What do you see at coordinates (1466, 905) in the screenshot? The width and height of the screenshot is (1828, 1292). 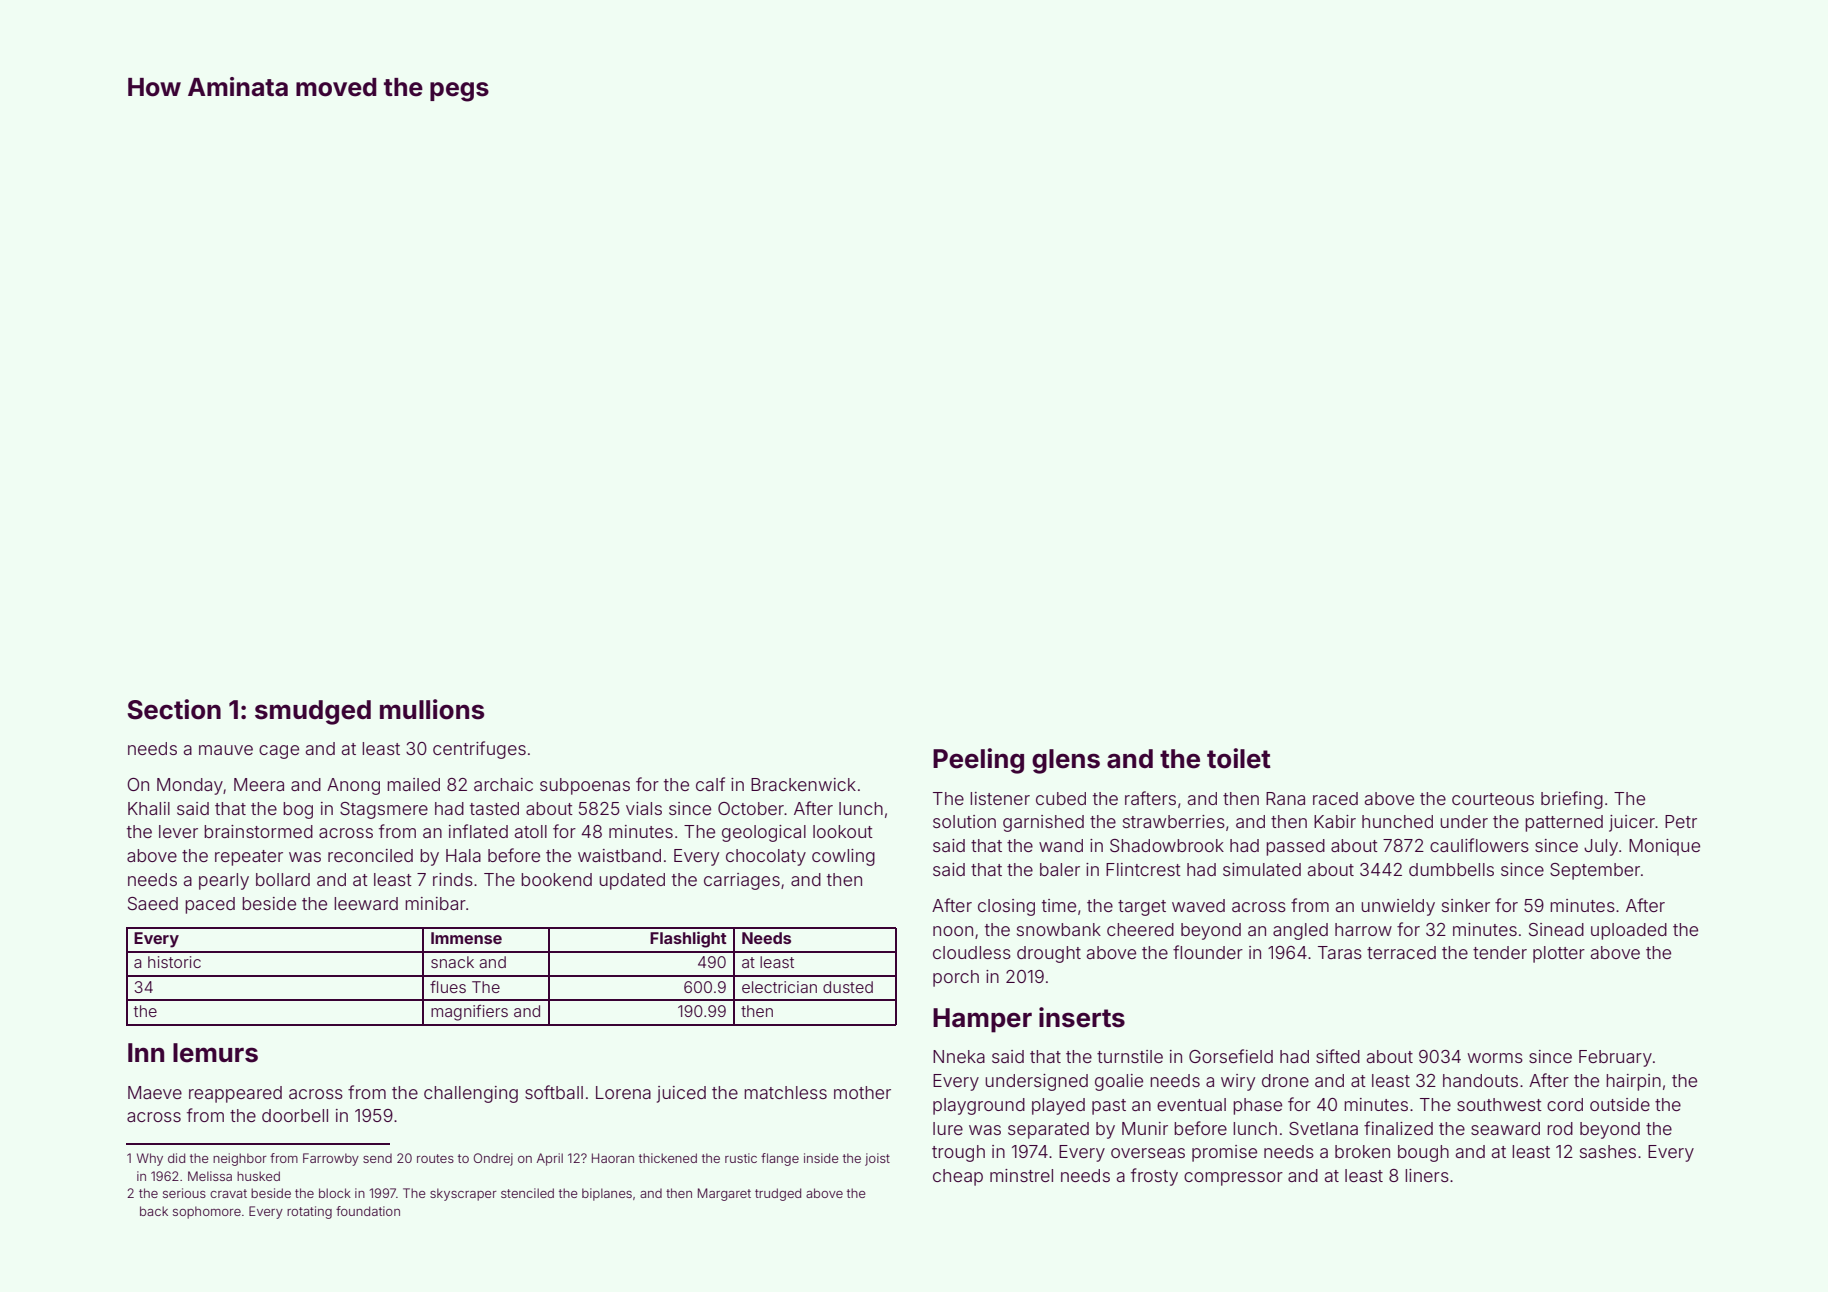 I see `sinker` at bounding box center [1466, 905].
